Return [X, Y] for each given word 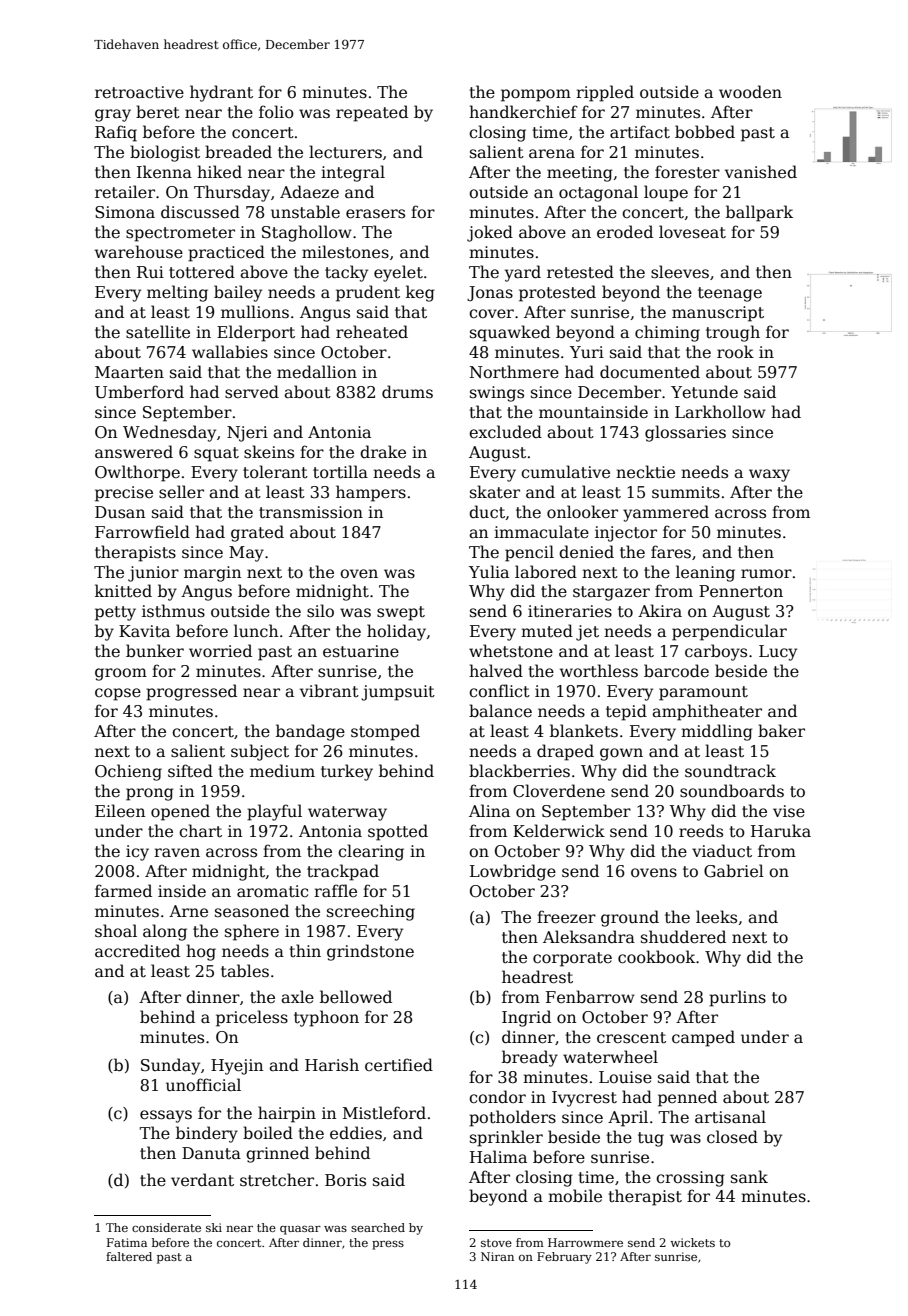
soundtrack [730, 771]
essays [166, 1116]
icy [137, 853]
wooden [750, 92]
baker [781, 731]
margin [212, 574]
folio [276, 111]
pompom [536, 95]
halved [496, 670]
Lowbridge [513, 872]
